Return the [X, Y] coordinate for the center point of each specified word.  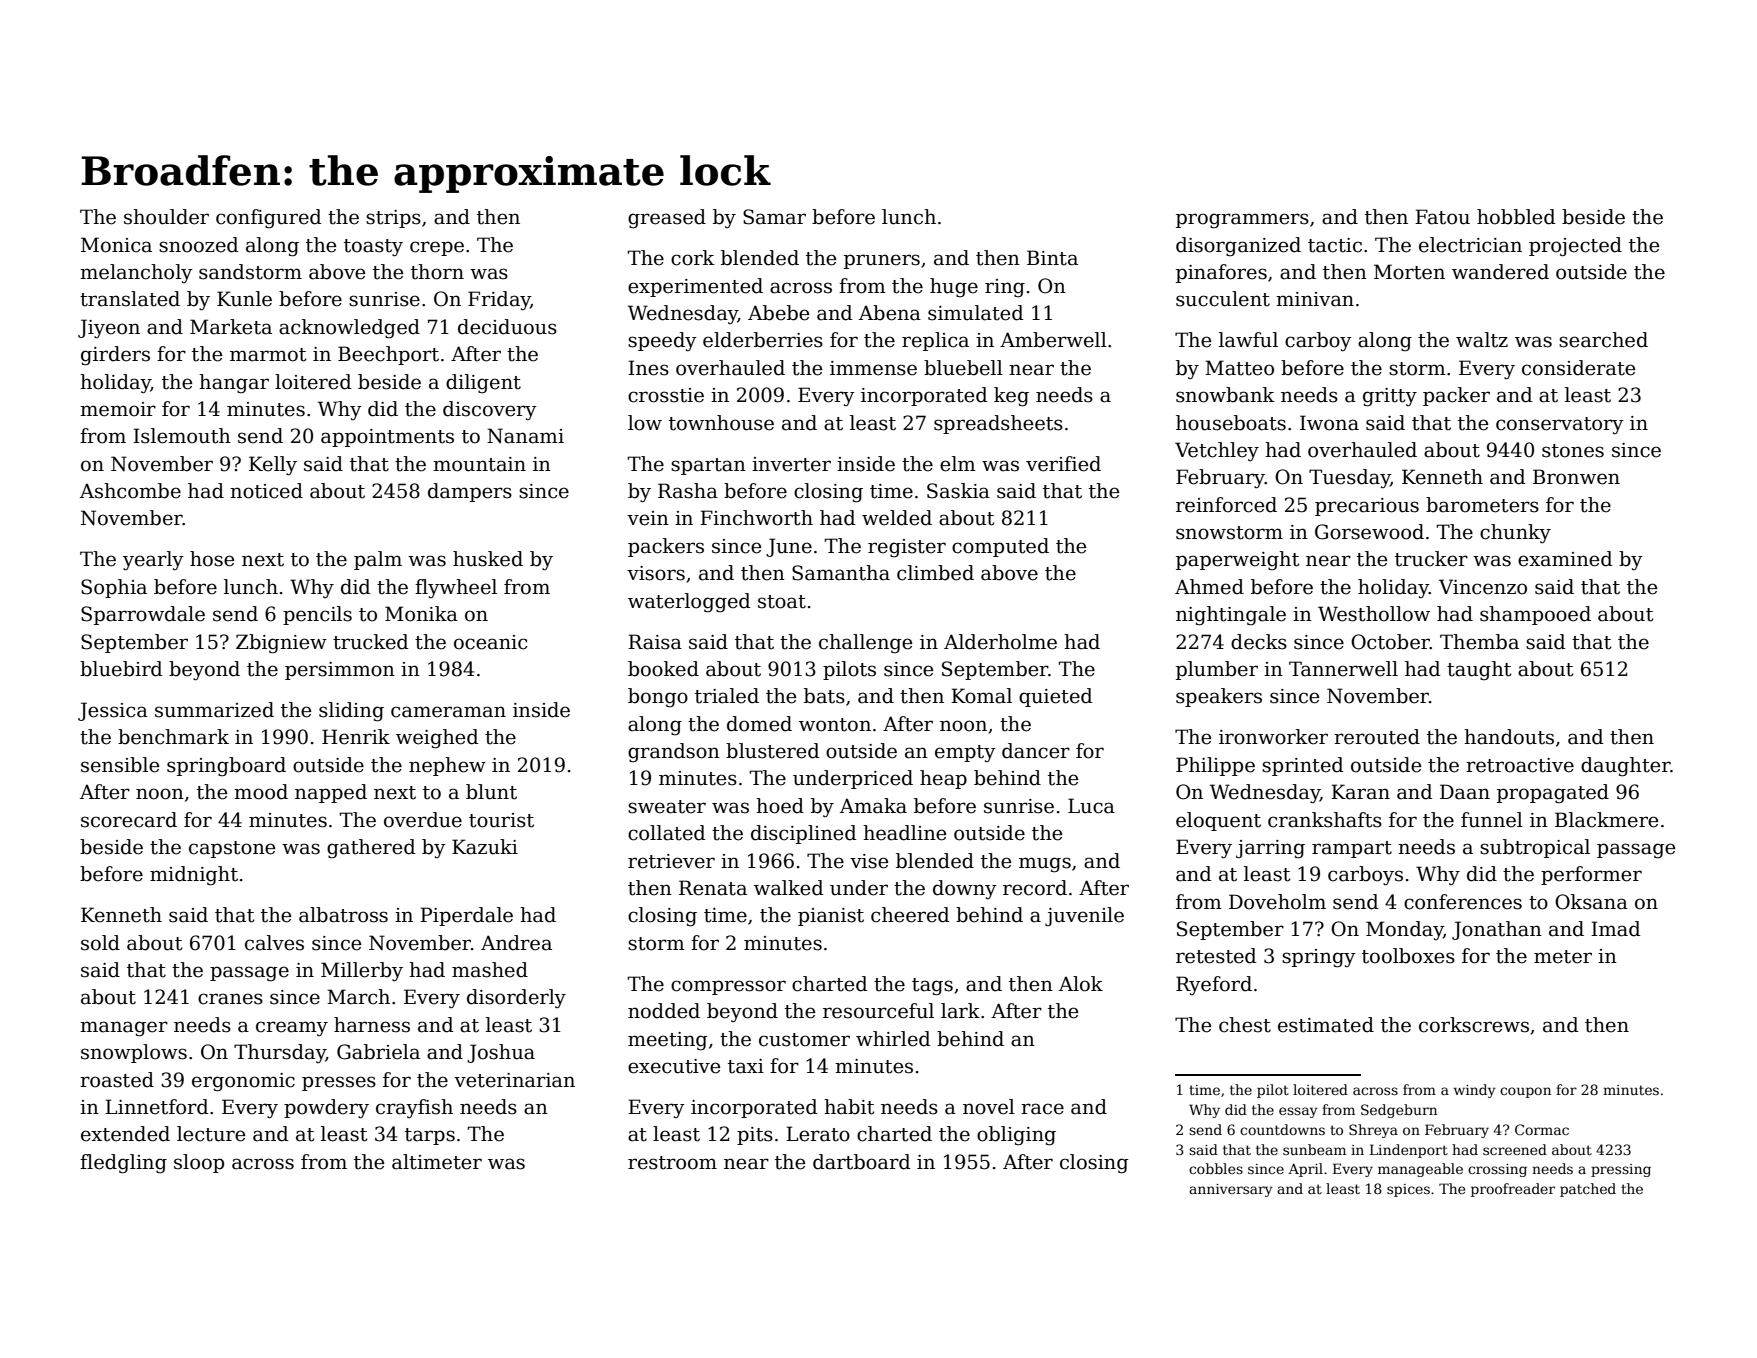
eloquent [1218, 821]
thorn [437, 272]
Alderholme [1000, 642]
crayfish [414, 1108]
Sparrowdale [143, 615]
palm [378, 560]
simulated [976, 313]
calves [274, 943]
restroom [672, 1163]
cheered [910, 915]
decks [1259, 642]
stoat [782, 602]
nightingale [1231, 616]
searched [1603, 340]
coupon [1525, 1092]
